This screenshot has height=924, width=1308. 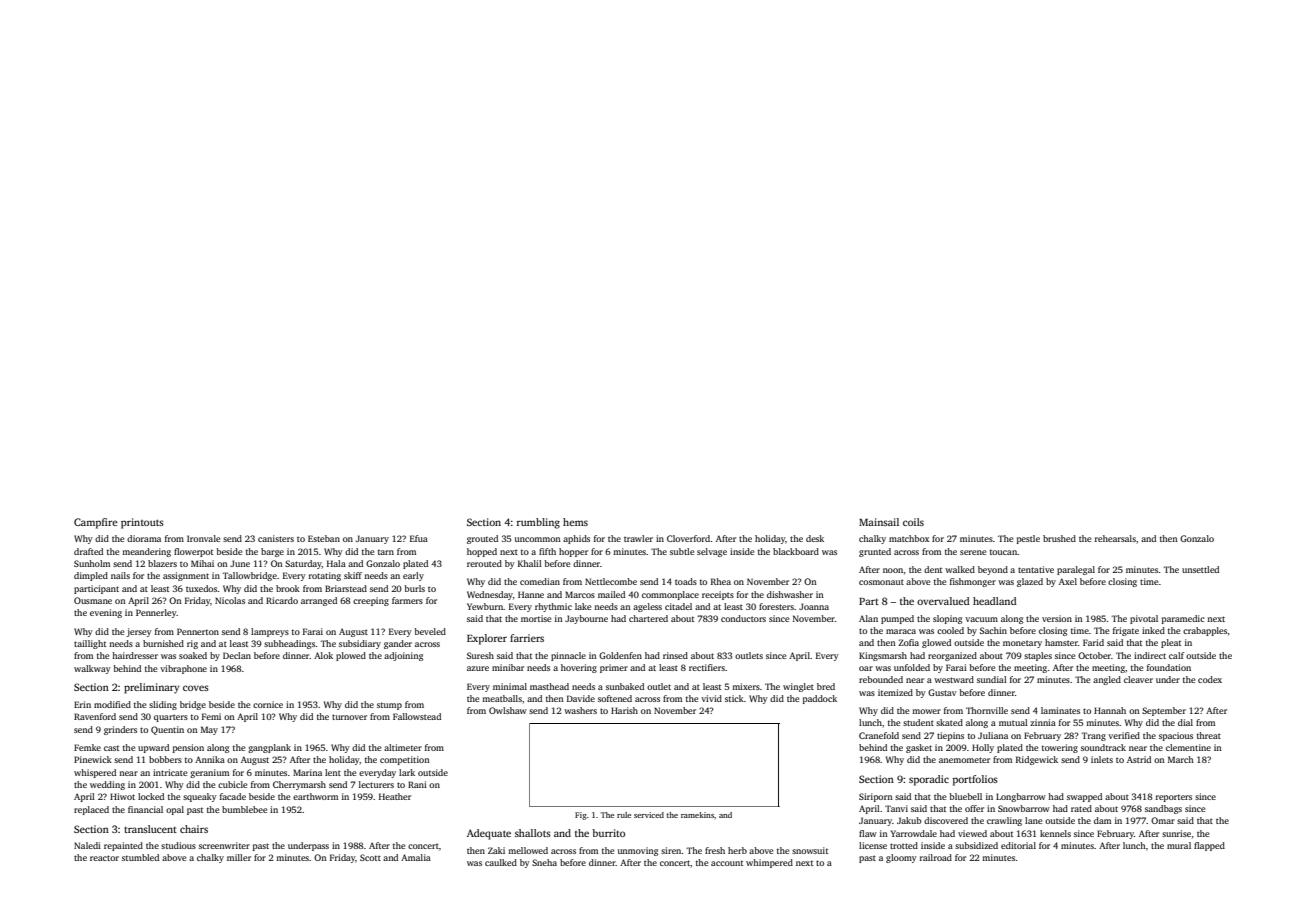 What do you see at coordinates (649, 815) in the screenshot?
I see `serviced` at bounding box center [649, 815].
